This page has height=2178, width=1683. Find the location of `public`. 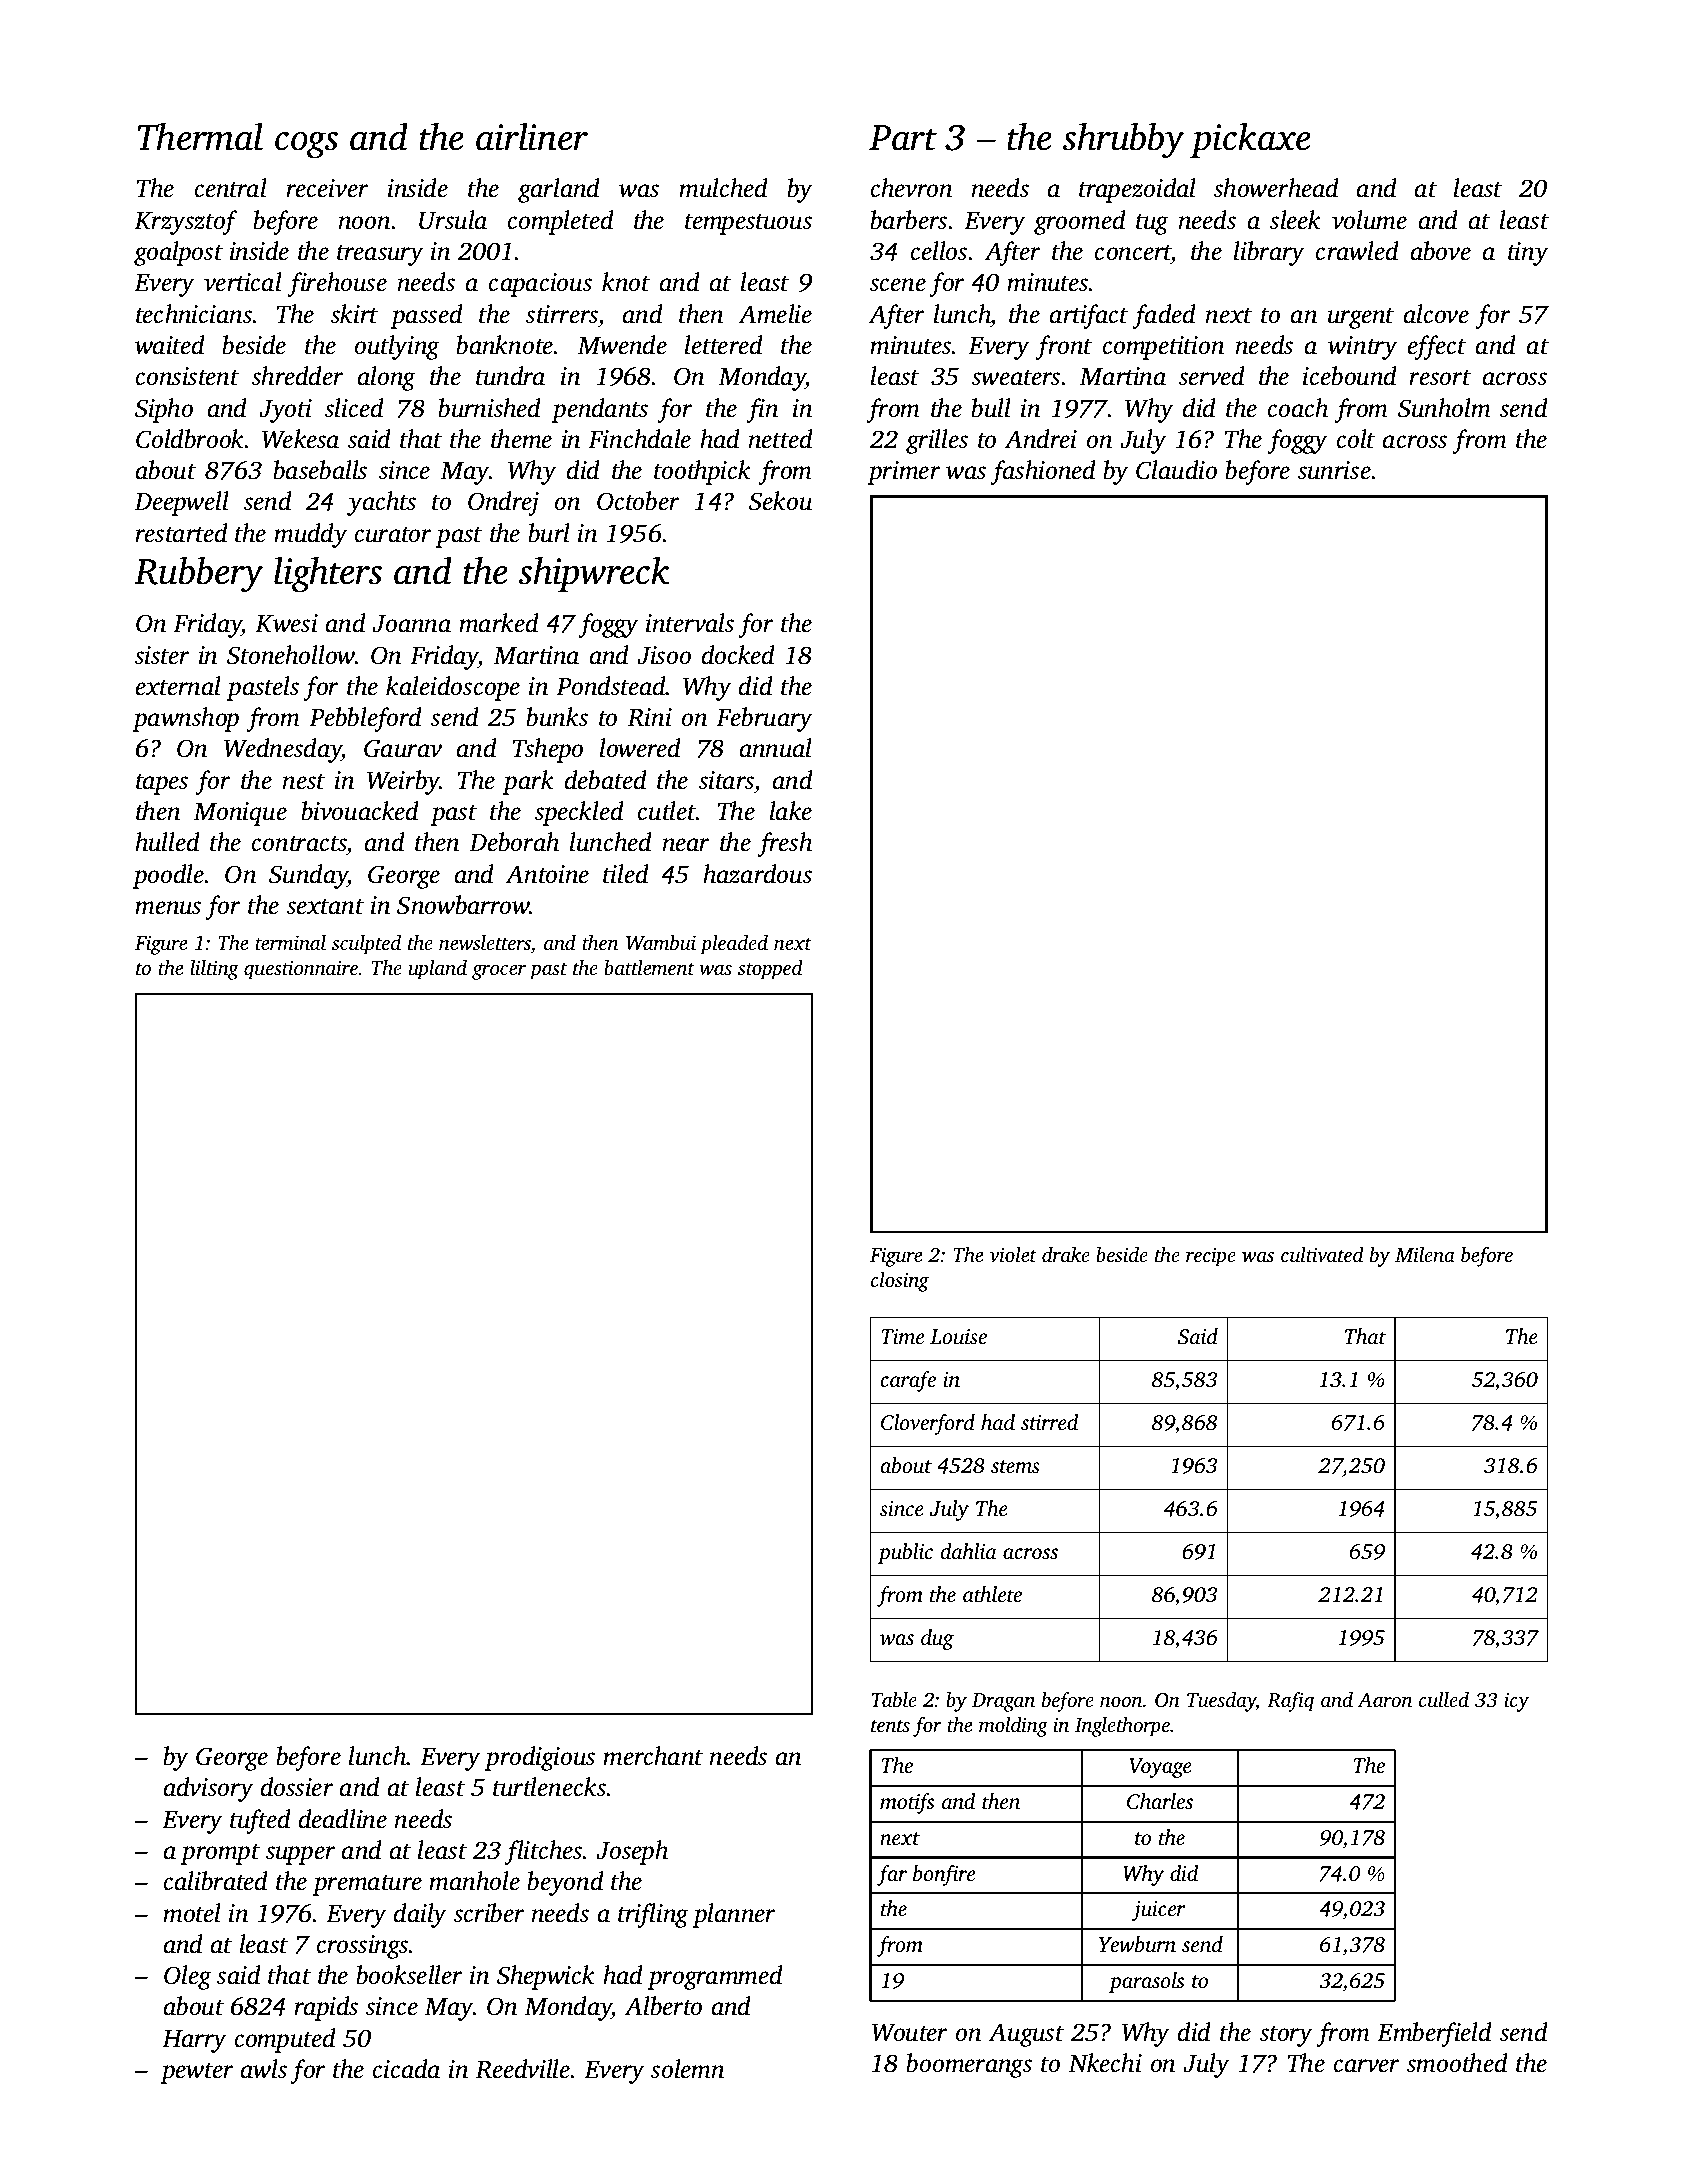

public is located at coordinates (905, 1553).
